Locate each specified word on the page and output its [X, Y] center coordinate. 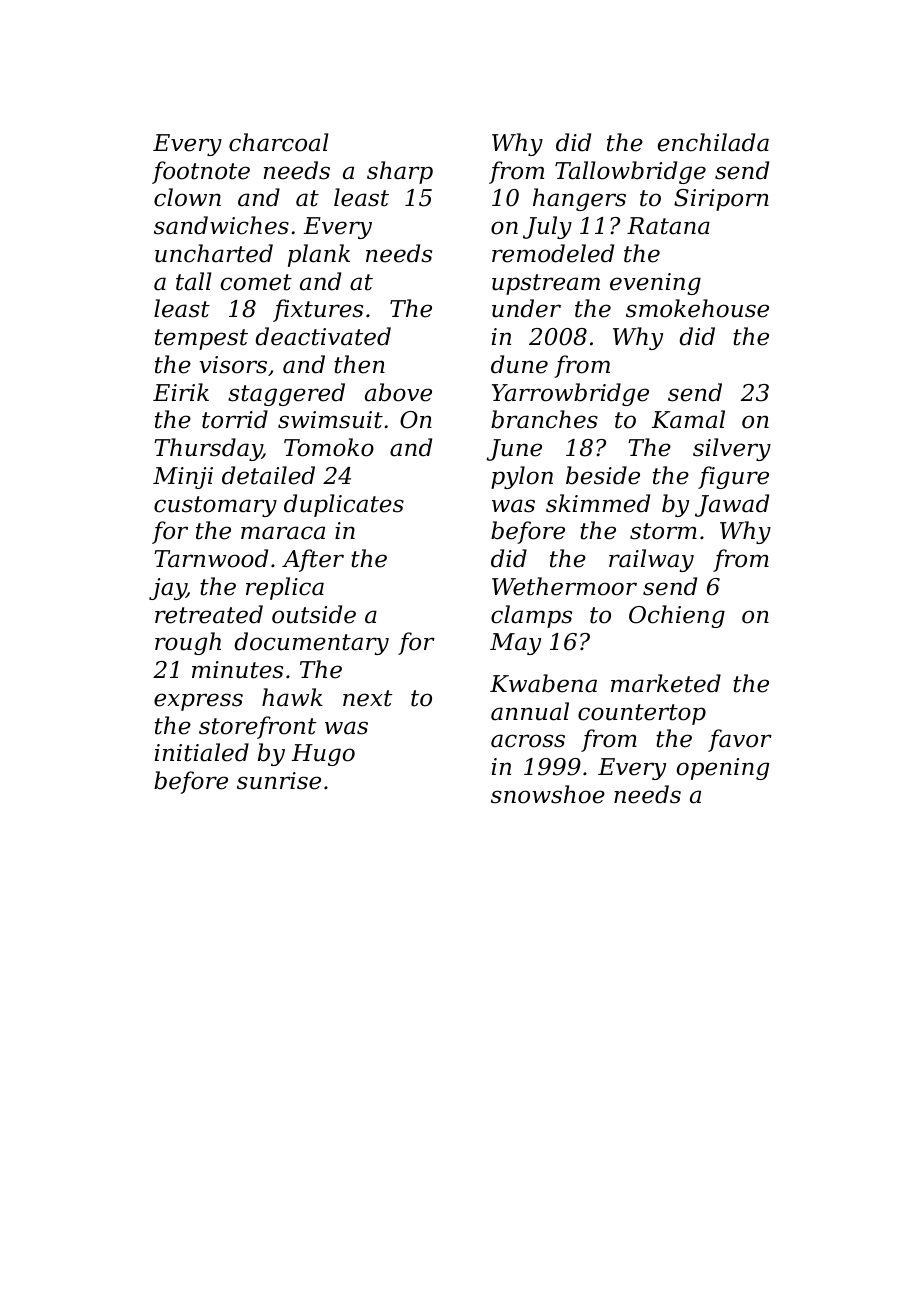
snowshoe [548, 794]
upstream [546, 284]
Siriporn [721, 200]
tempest [201, 339]
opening [723, 769]
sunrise [279, 781]
